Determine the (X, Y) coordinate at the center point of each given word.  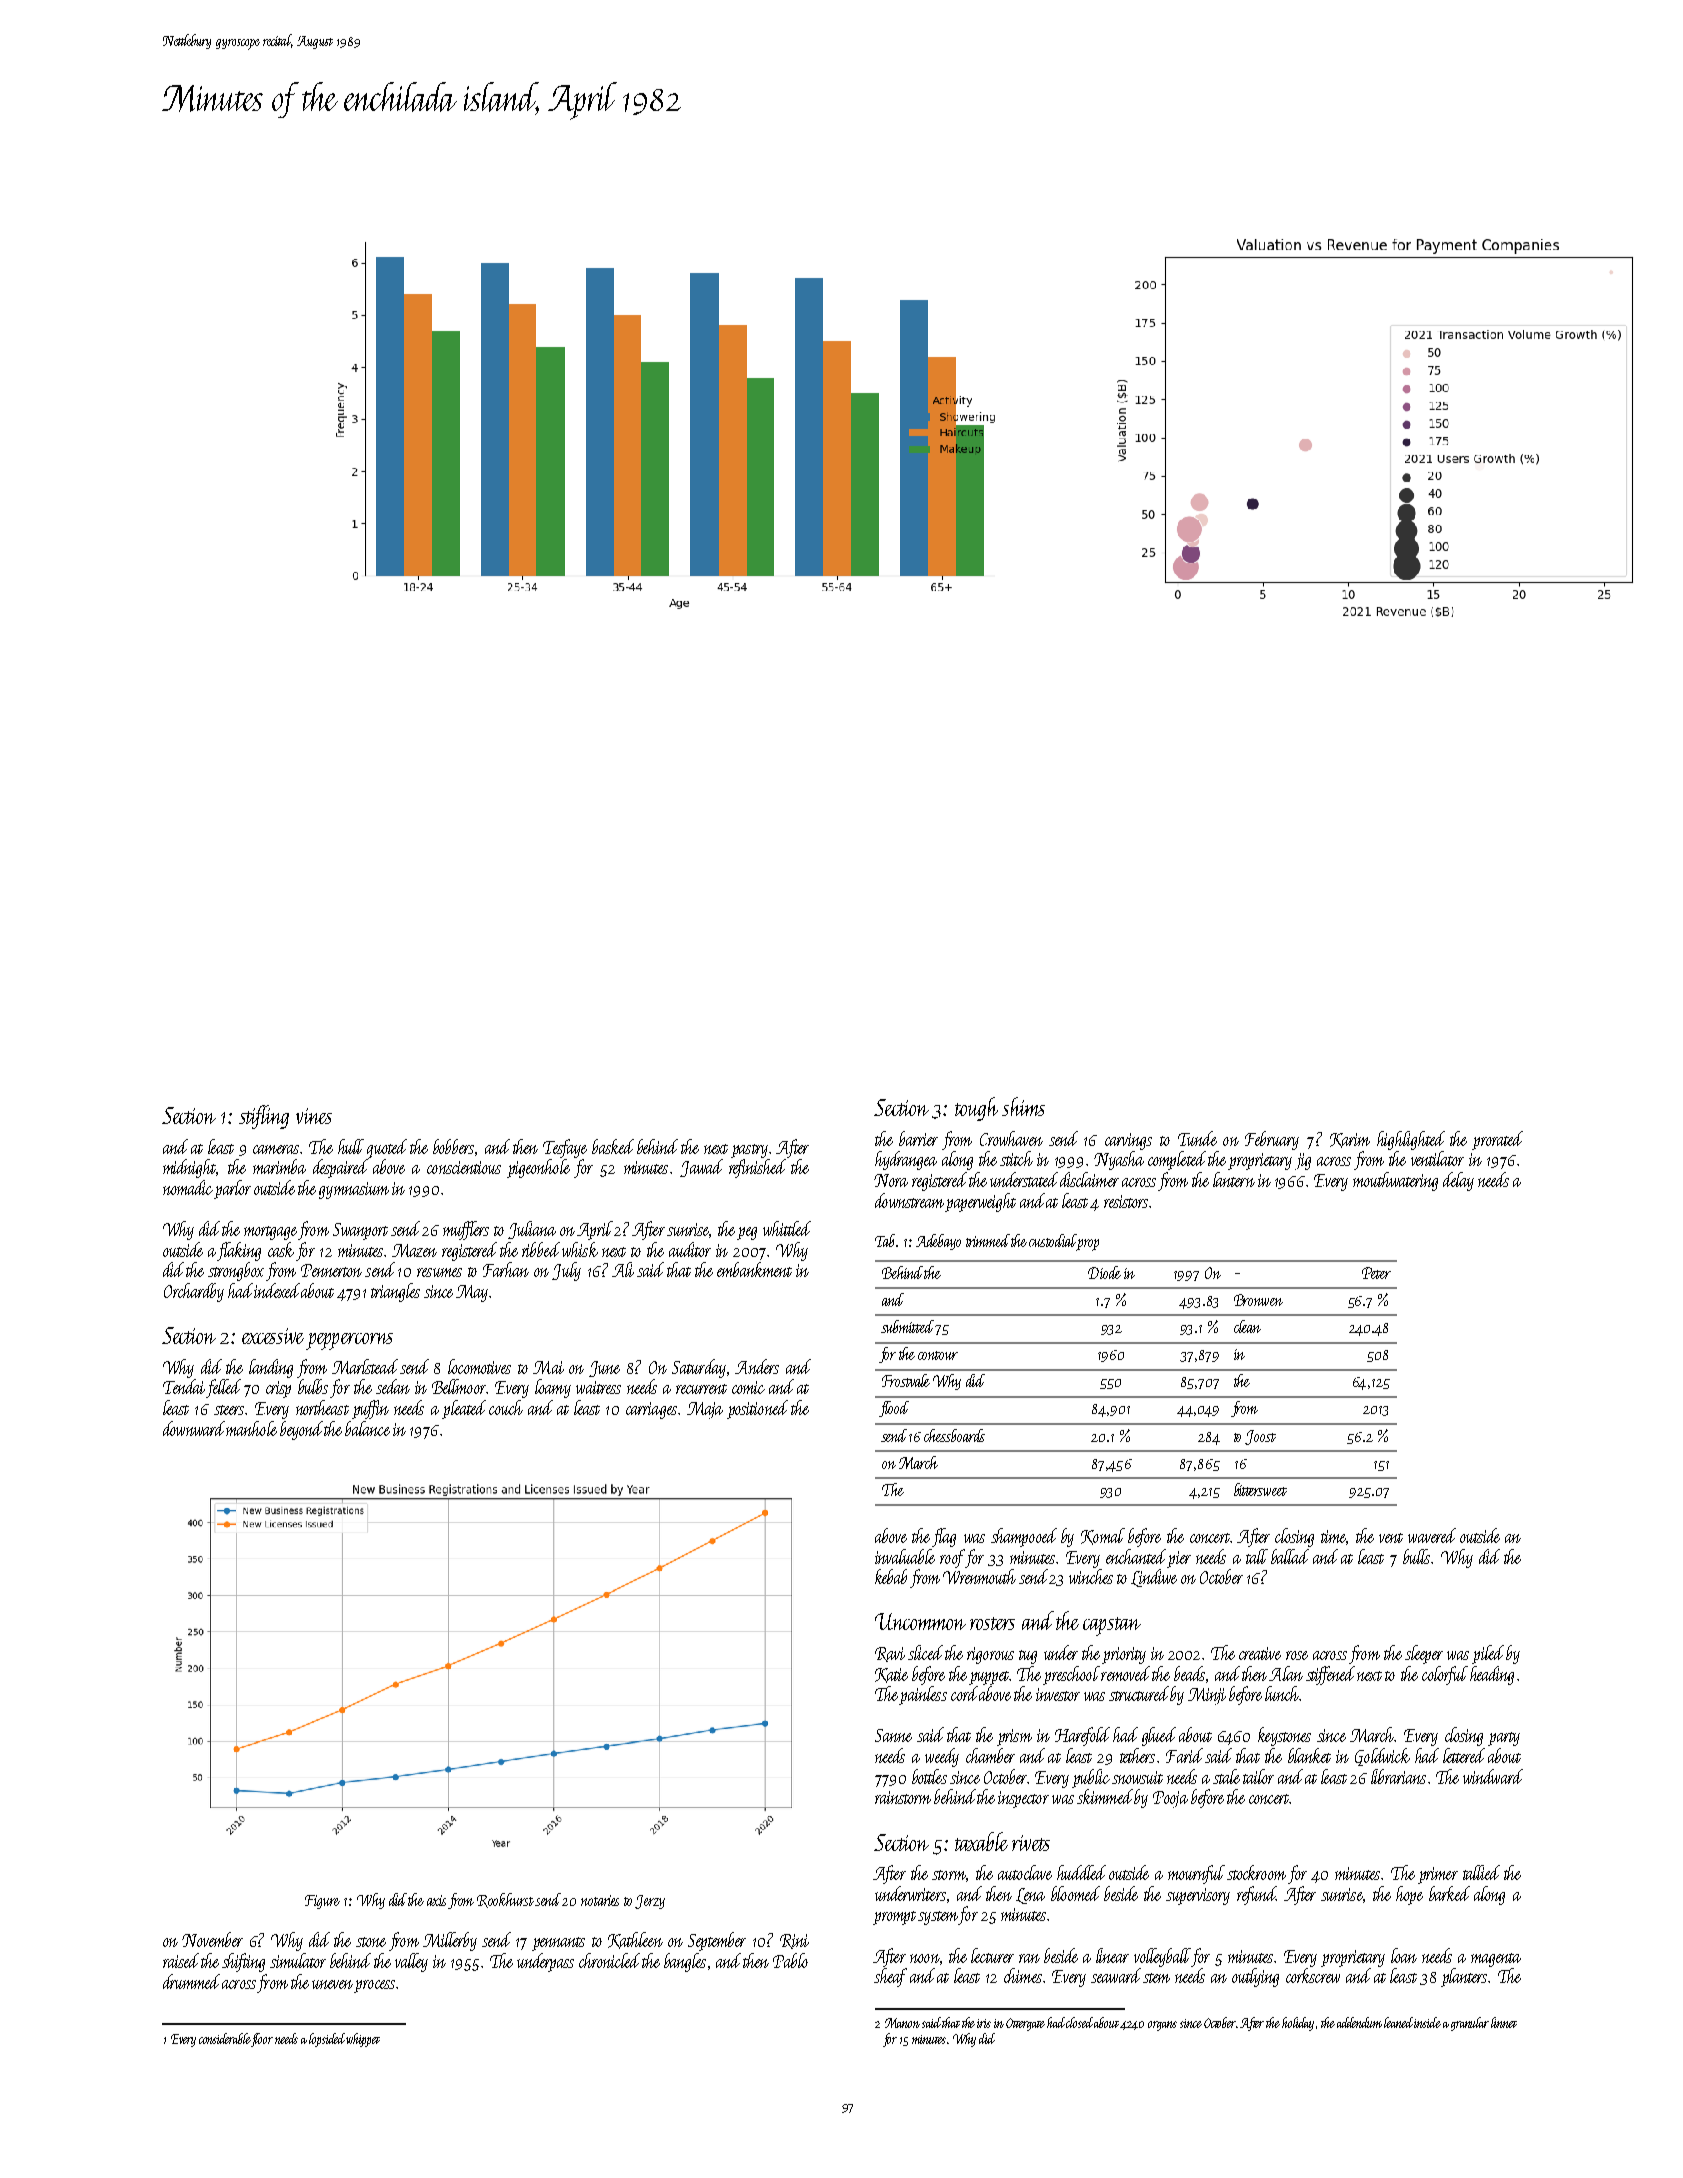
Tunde (1197, 1138)
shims (1023, 1106)
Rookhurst (505, 1900)
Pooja (1170, 1799)
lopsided (327, 2040)
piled (1488, 1654)
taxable (981, 1841)
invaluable (905, 1556)
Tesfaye (565, 1148)
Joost (1260, 1437)
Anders (757, 1366)
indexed (277, 1290)
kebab (891, 1576)
